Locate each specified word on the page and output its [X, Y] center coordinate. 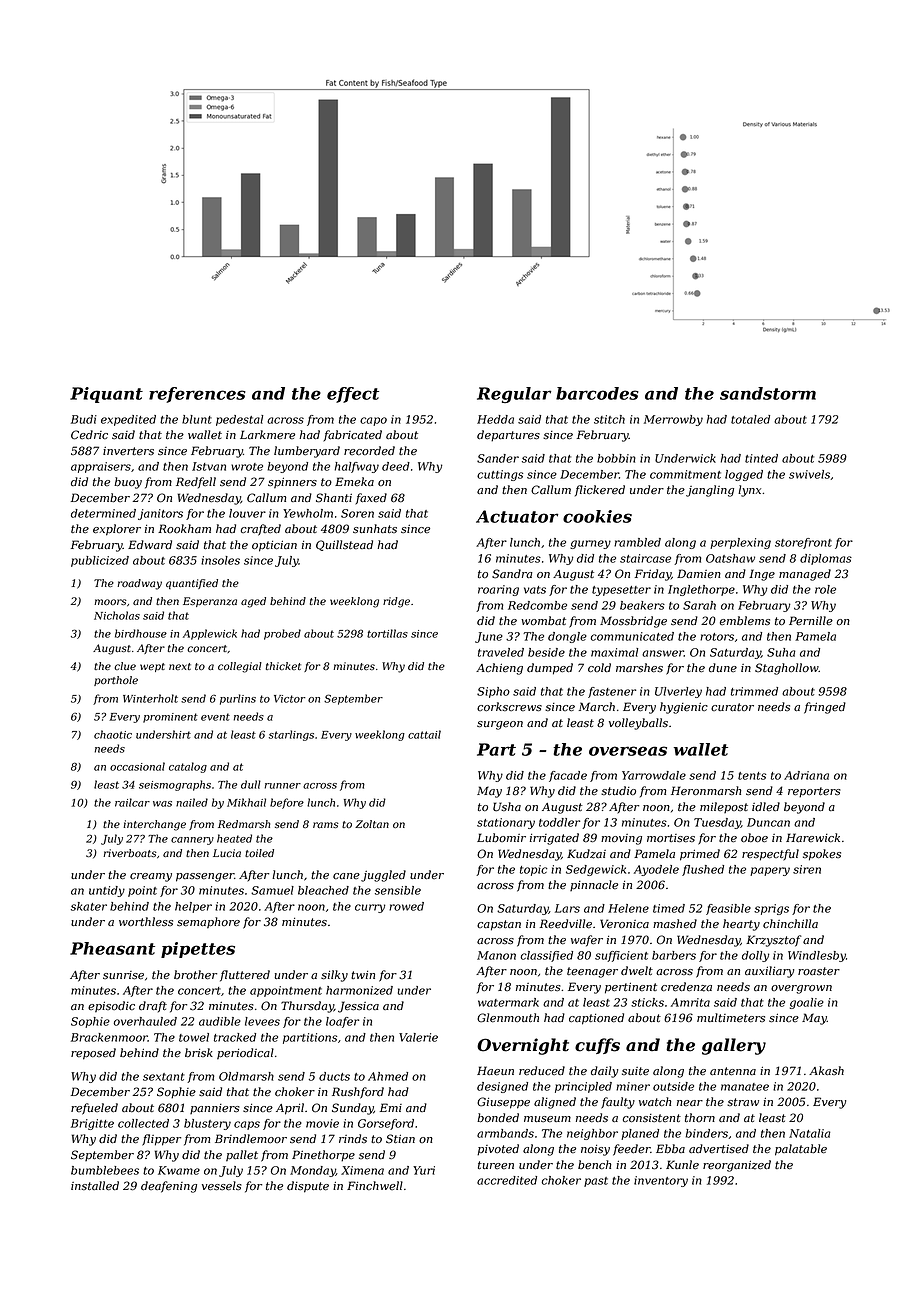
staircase [645, 558]
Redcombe [537, 605]
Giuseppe [503, 1103]
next [180, 666]
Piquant [106, 395]
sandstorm [768, 393]
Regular [514, 395]
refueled [94, 1109]
